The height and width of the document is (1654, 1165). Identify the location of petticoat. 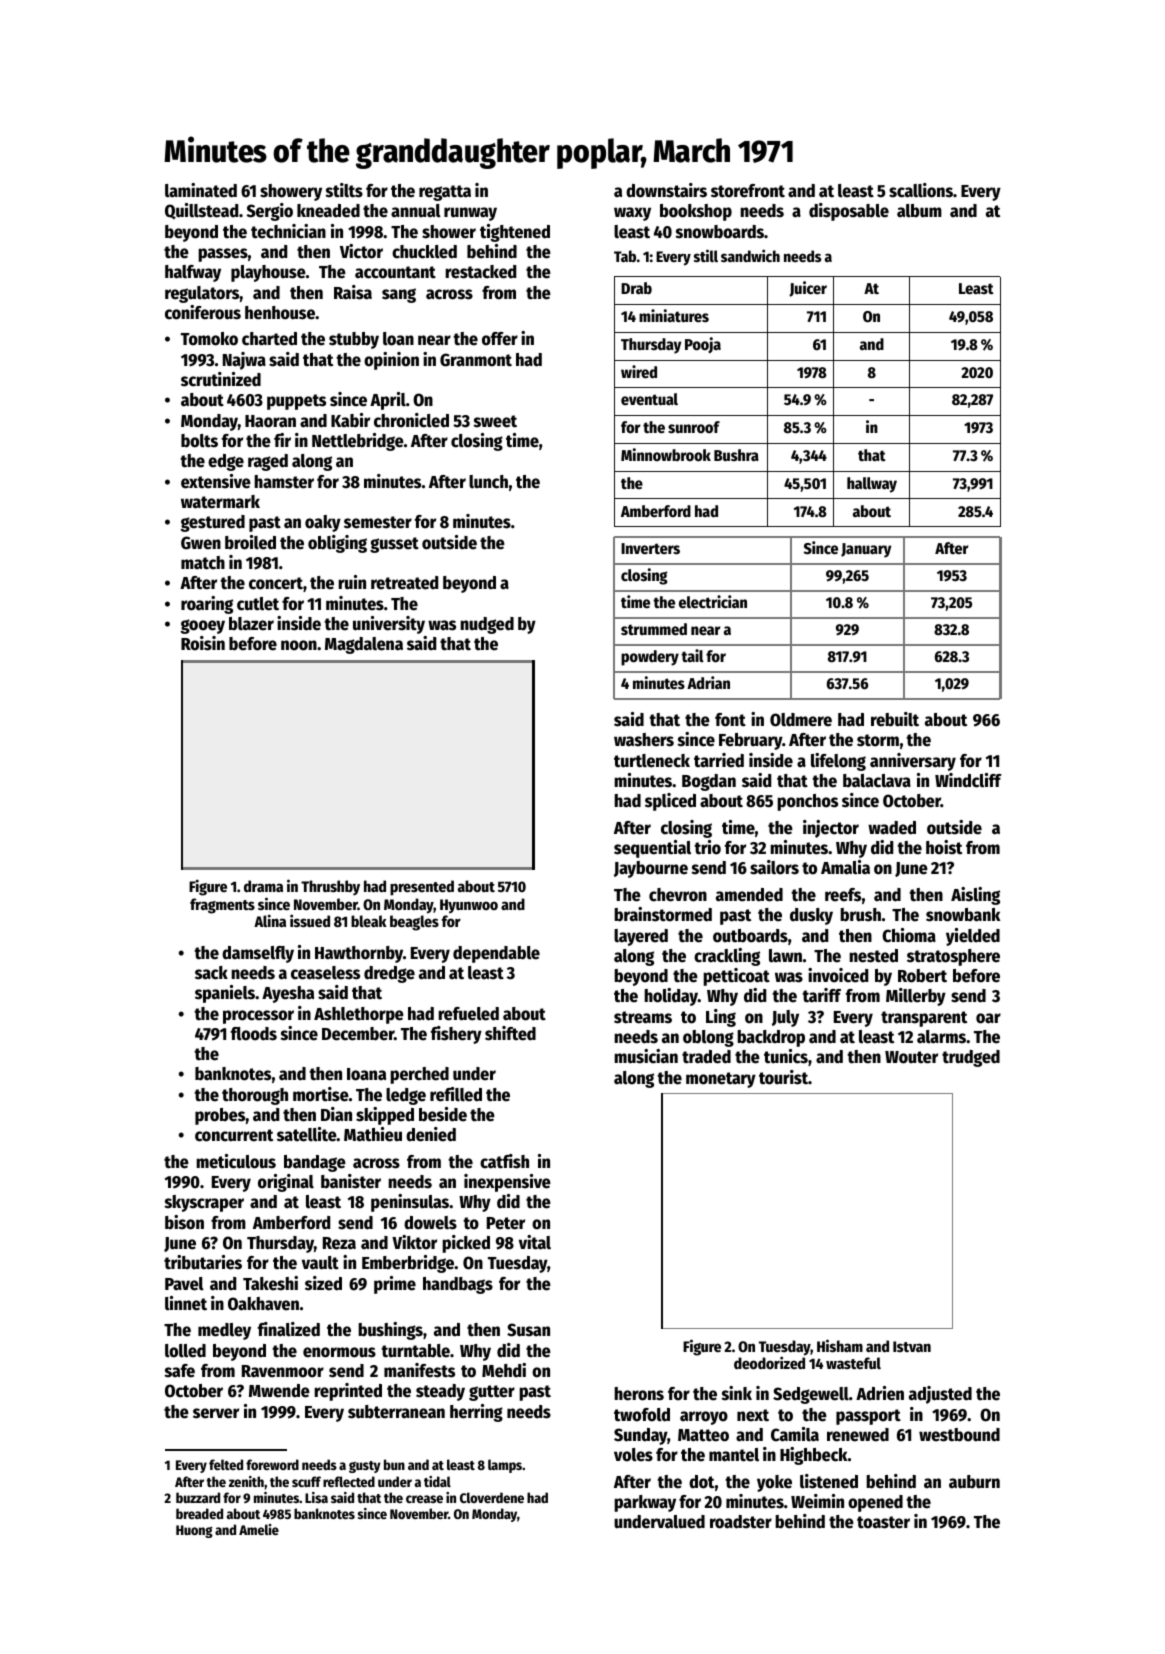
(736, 977).
